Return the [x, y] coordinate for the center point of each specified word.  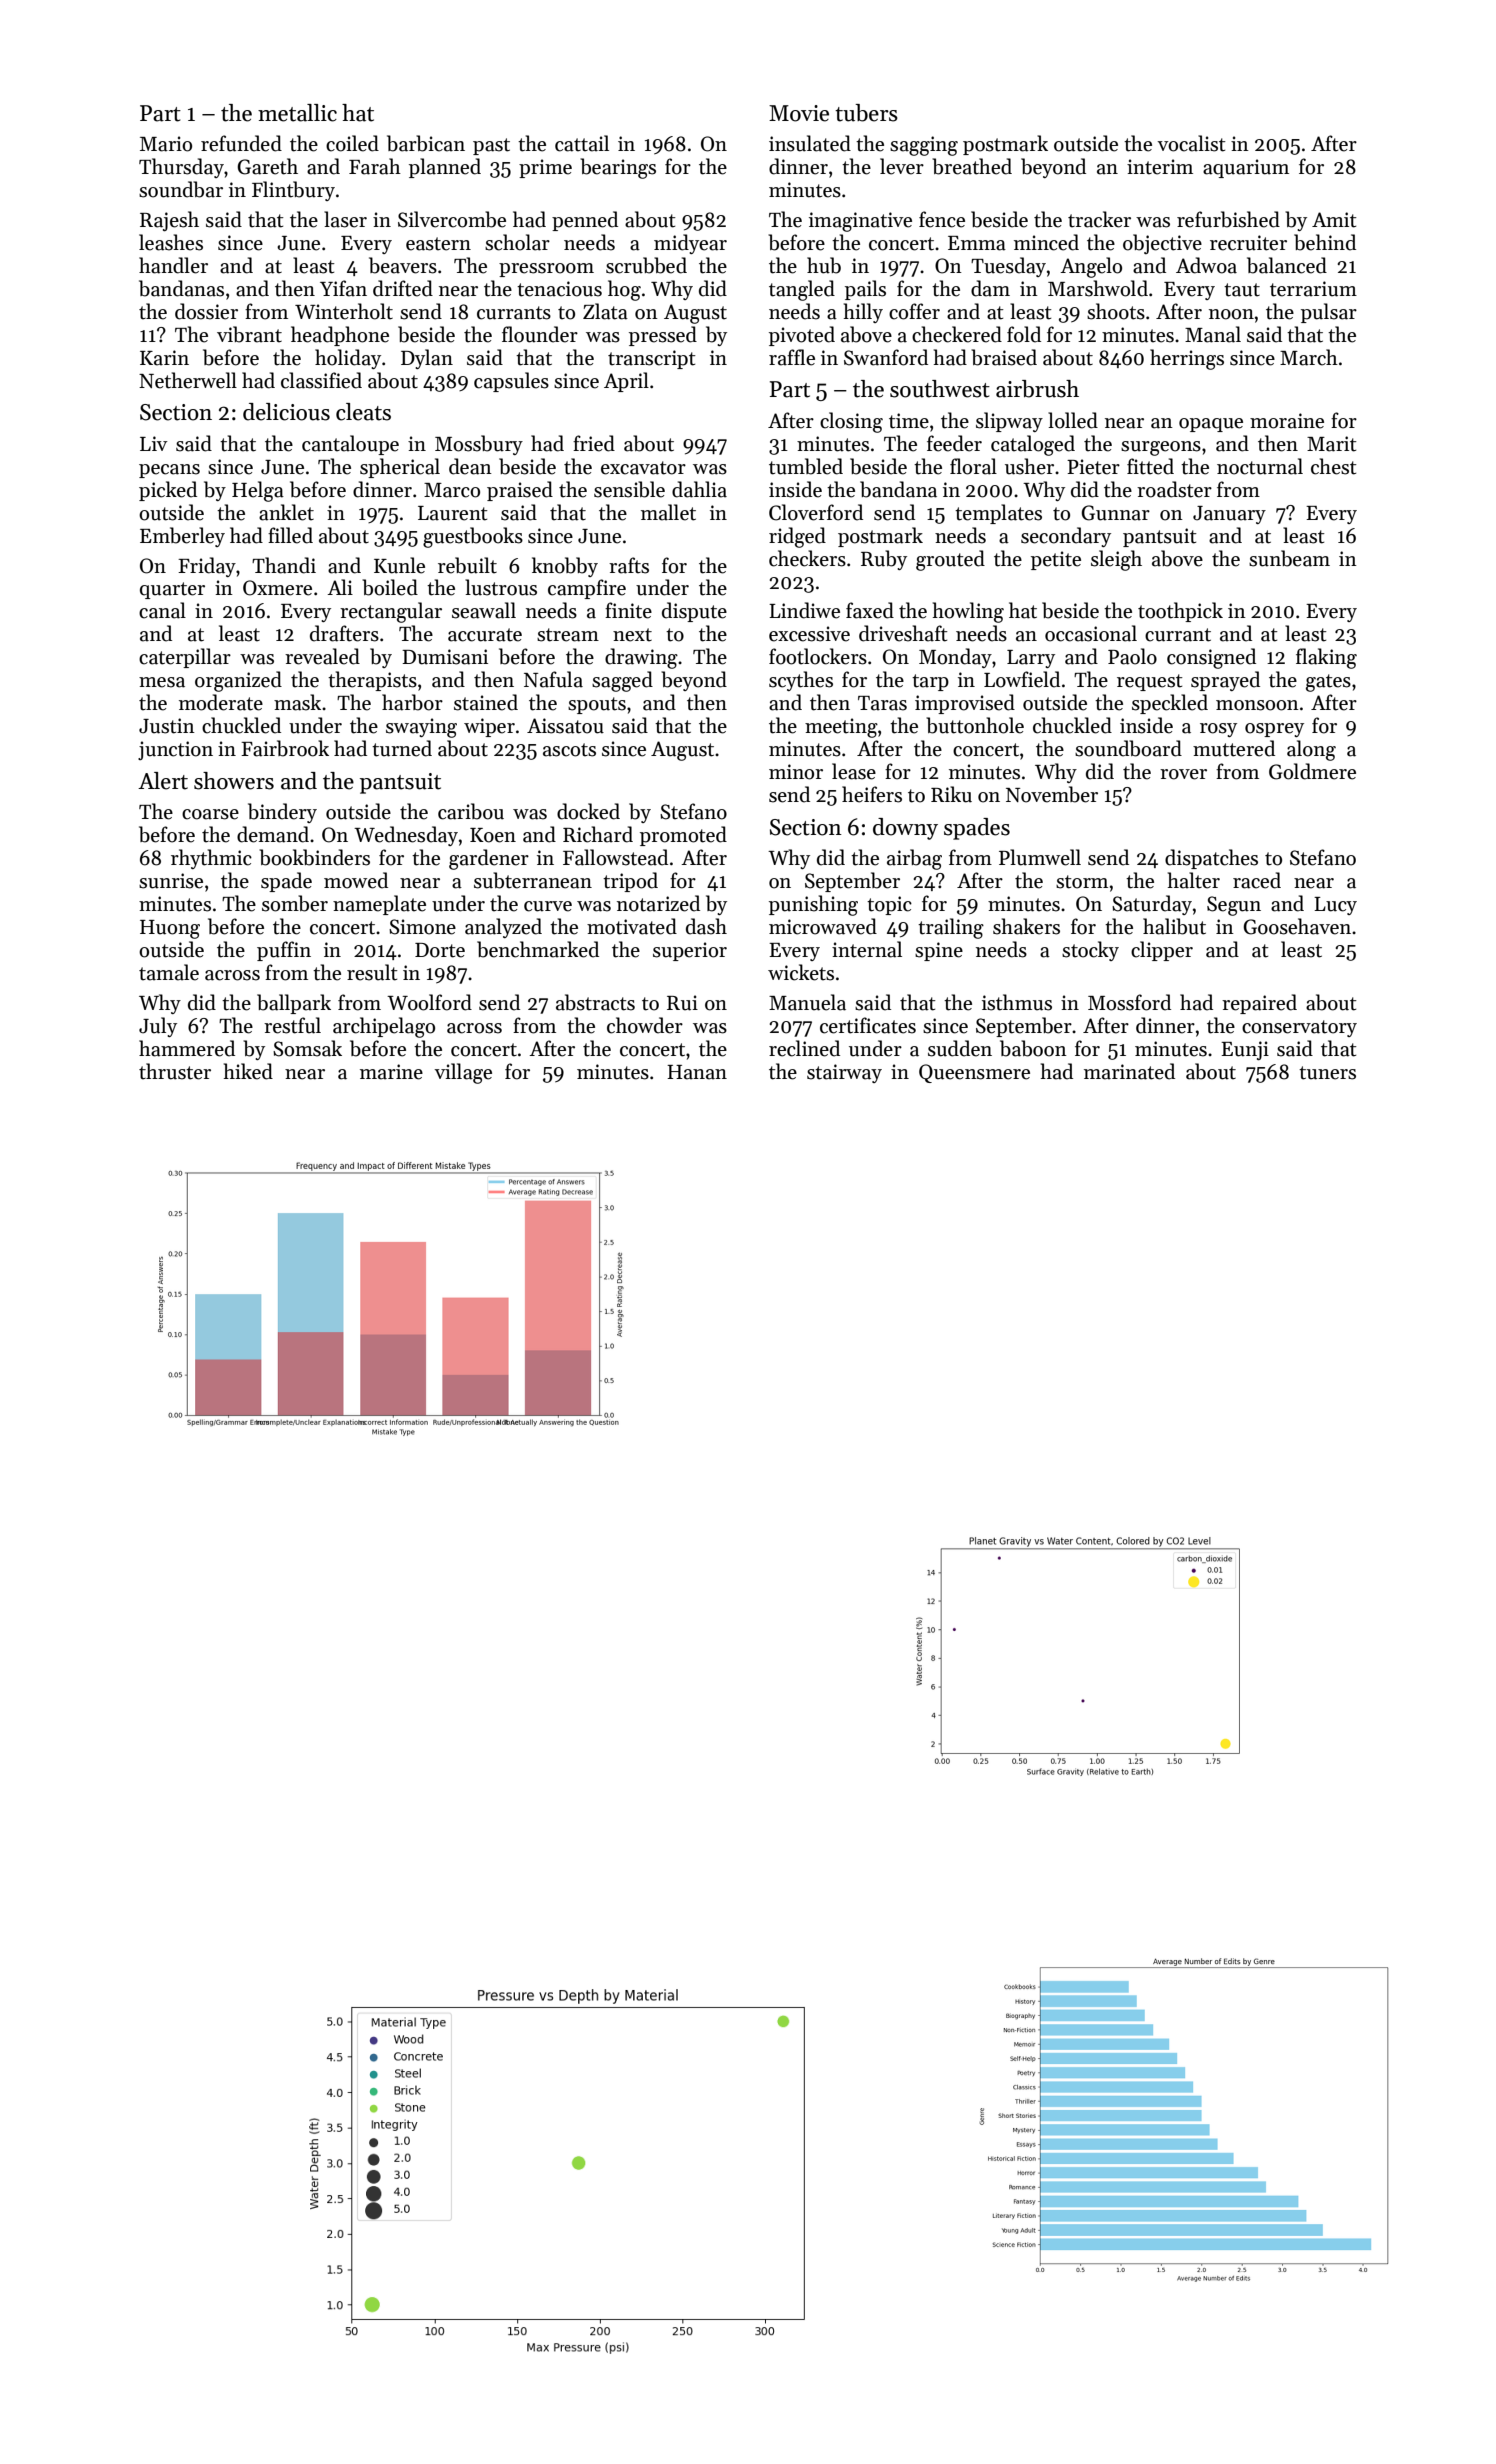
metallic [297, 113]
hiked [248, 1071]
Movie [799, 113]
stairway [844, 1073]
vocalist [1191, 143]
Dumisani [445, 657]
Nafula [553, 679]
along [1311, 750]
